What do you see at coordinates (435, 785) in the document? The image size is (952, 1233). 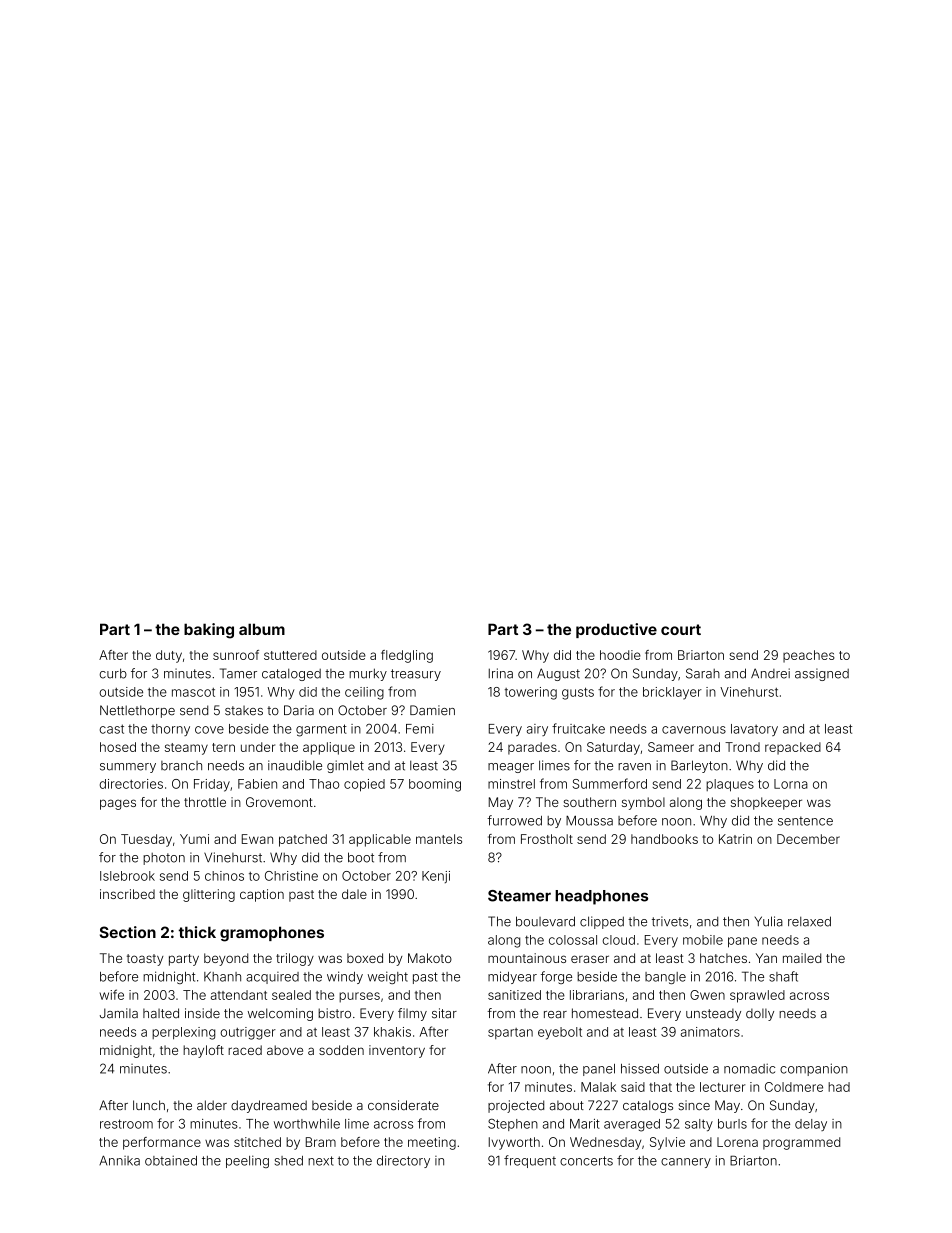 I see `booming` at bounding box center [435, 785].
